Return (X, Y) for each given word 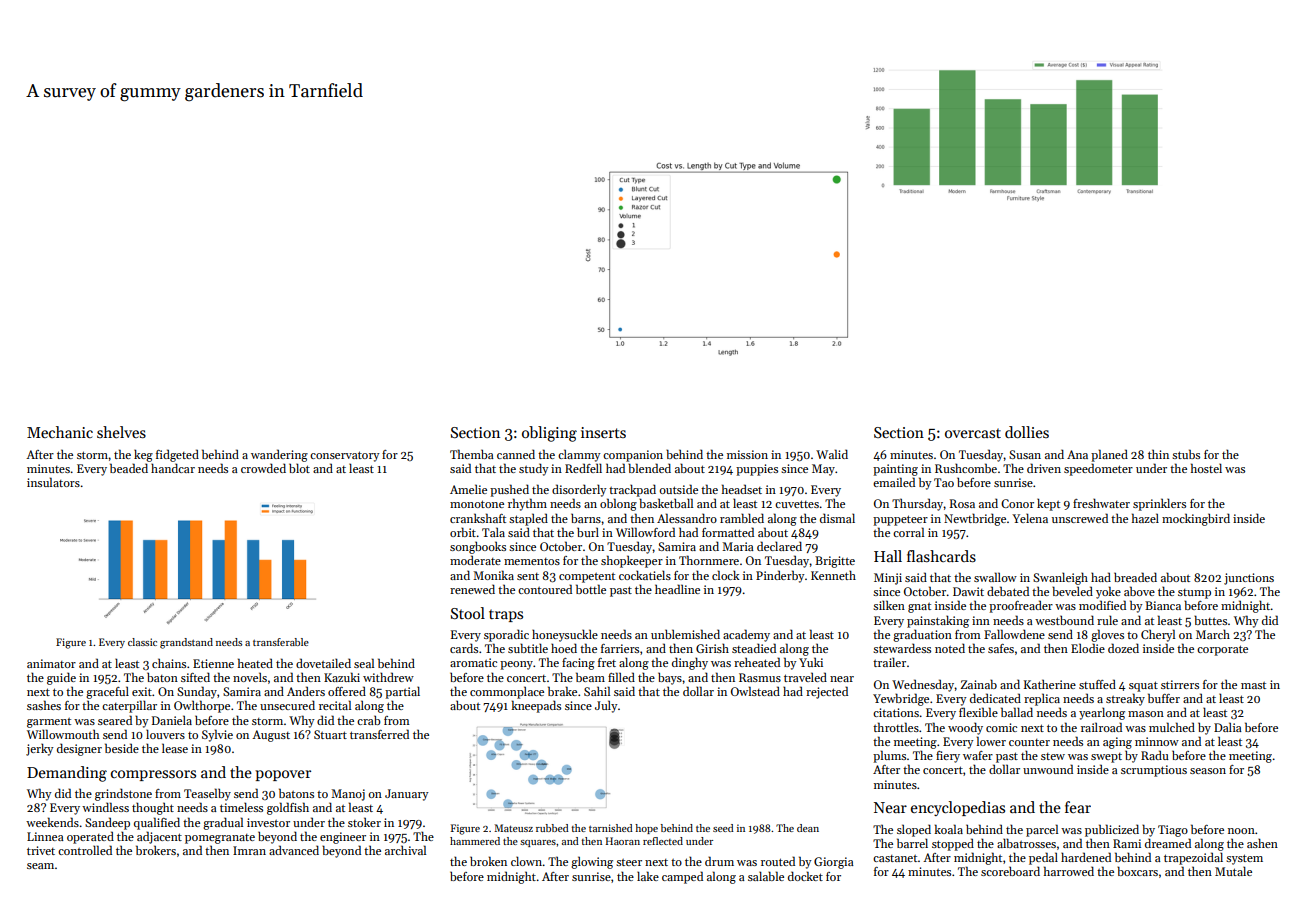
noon (1241, 831)
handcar (173, 468)
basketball (666, 503)
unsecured (287, 705)
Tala (493, 532)
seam (40, 866)
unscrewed (1080, 518)
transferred (379, 734)
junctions (1249, 579)
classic (142, 642)
